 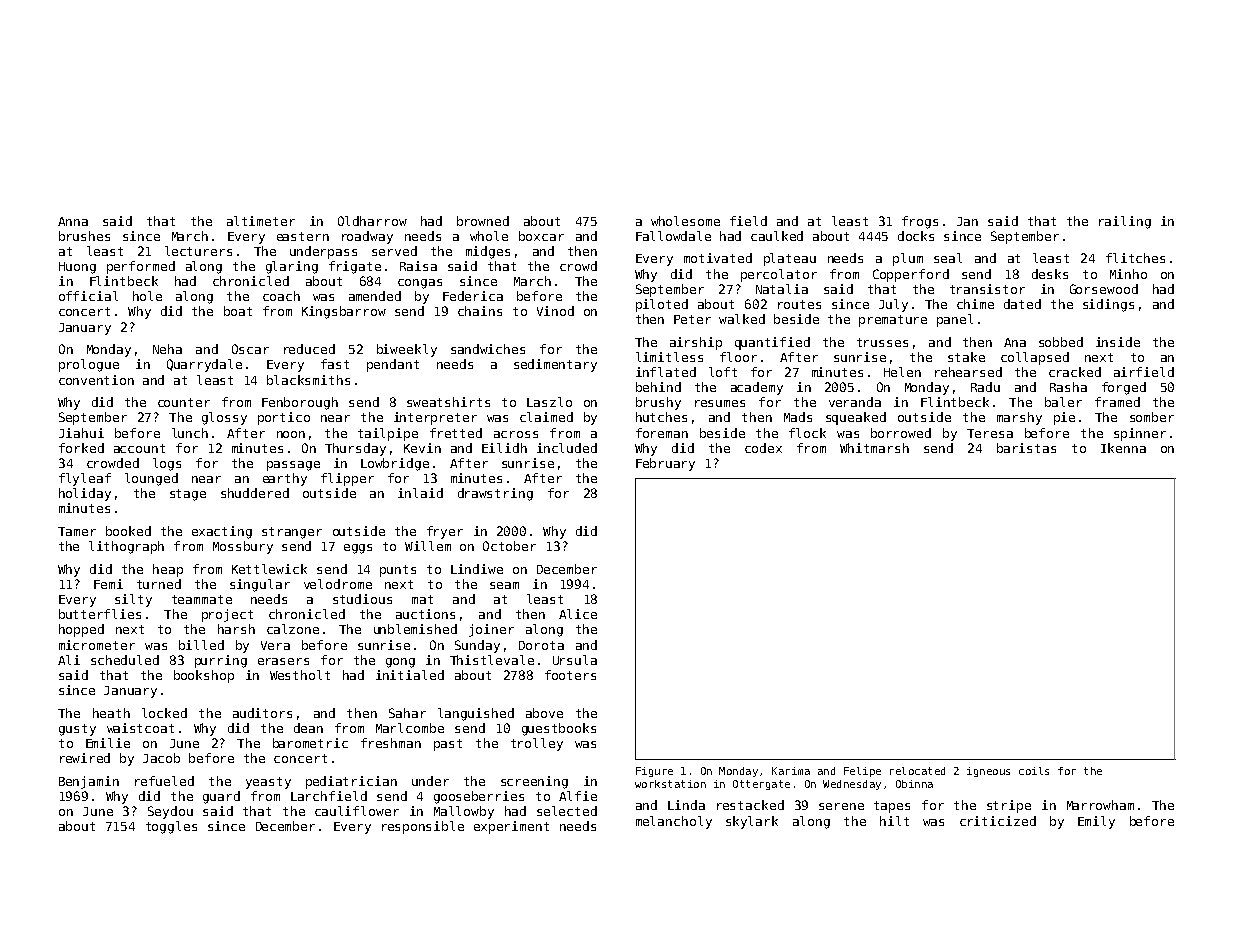 I want to click on toggles, so click(x=171, y=827).
